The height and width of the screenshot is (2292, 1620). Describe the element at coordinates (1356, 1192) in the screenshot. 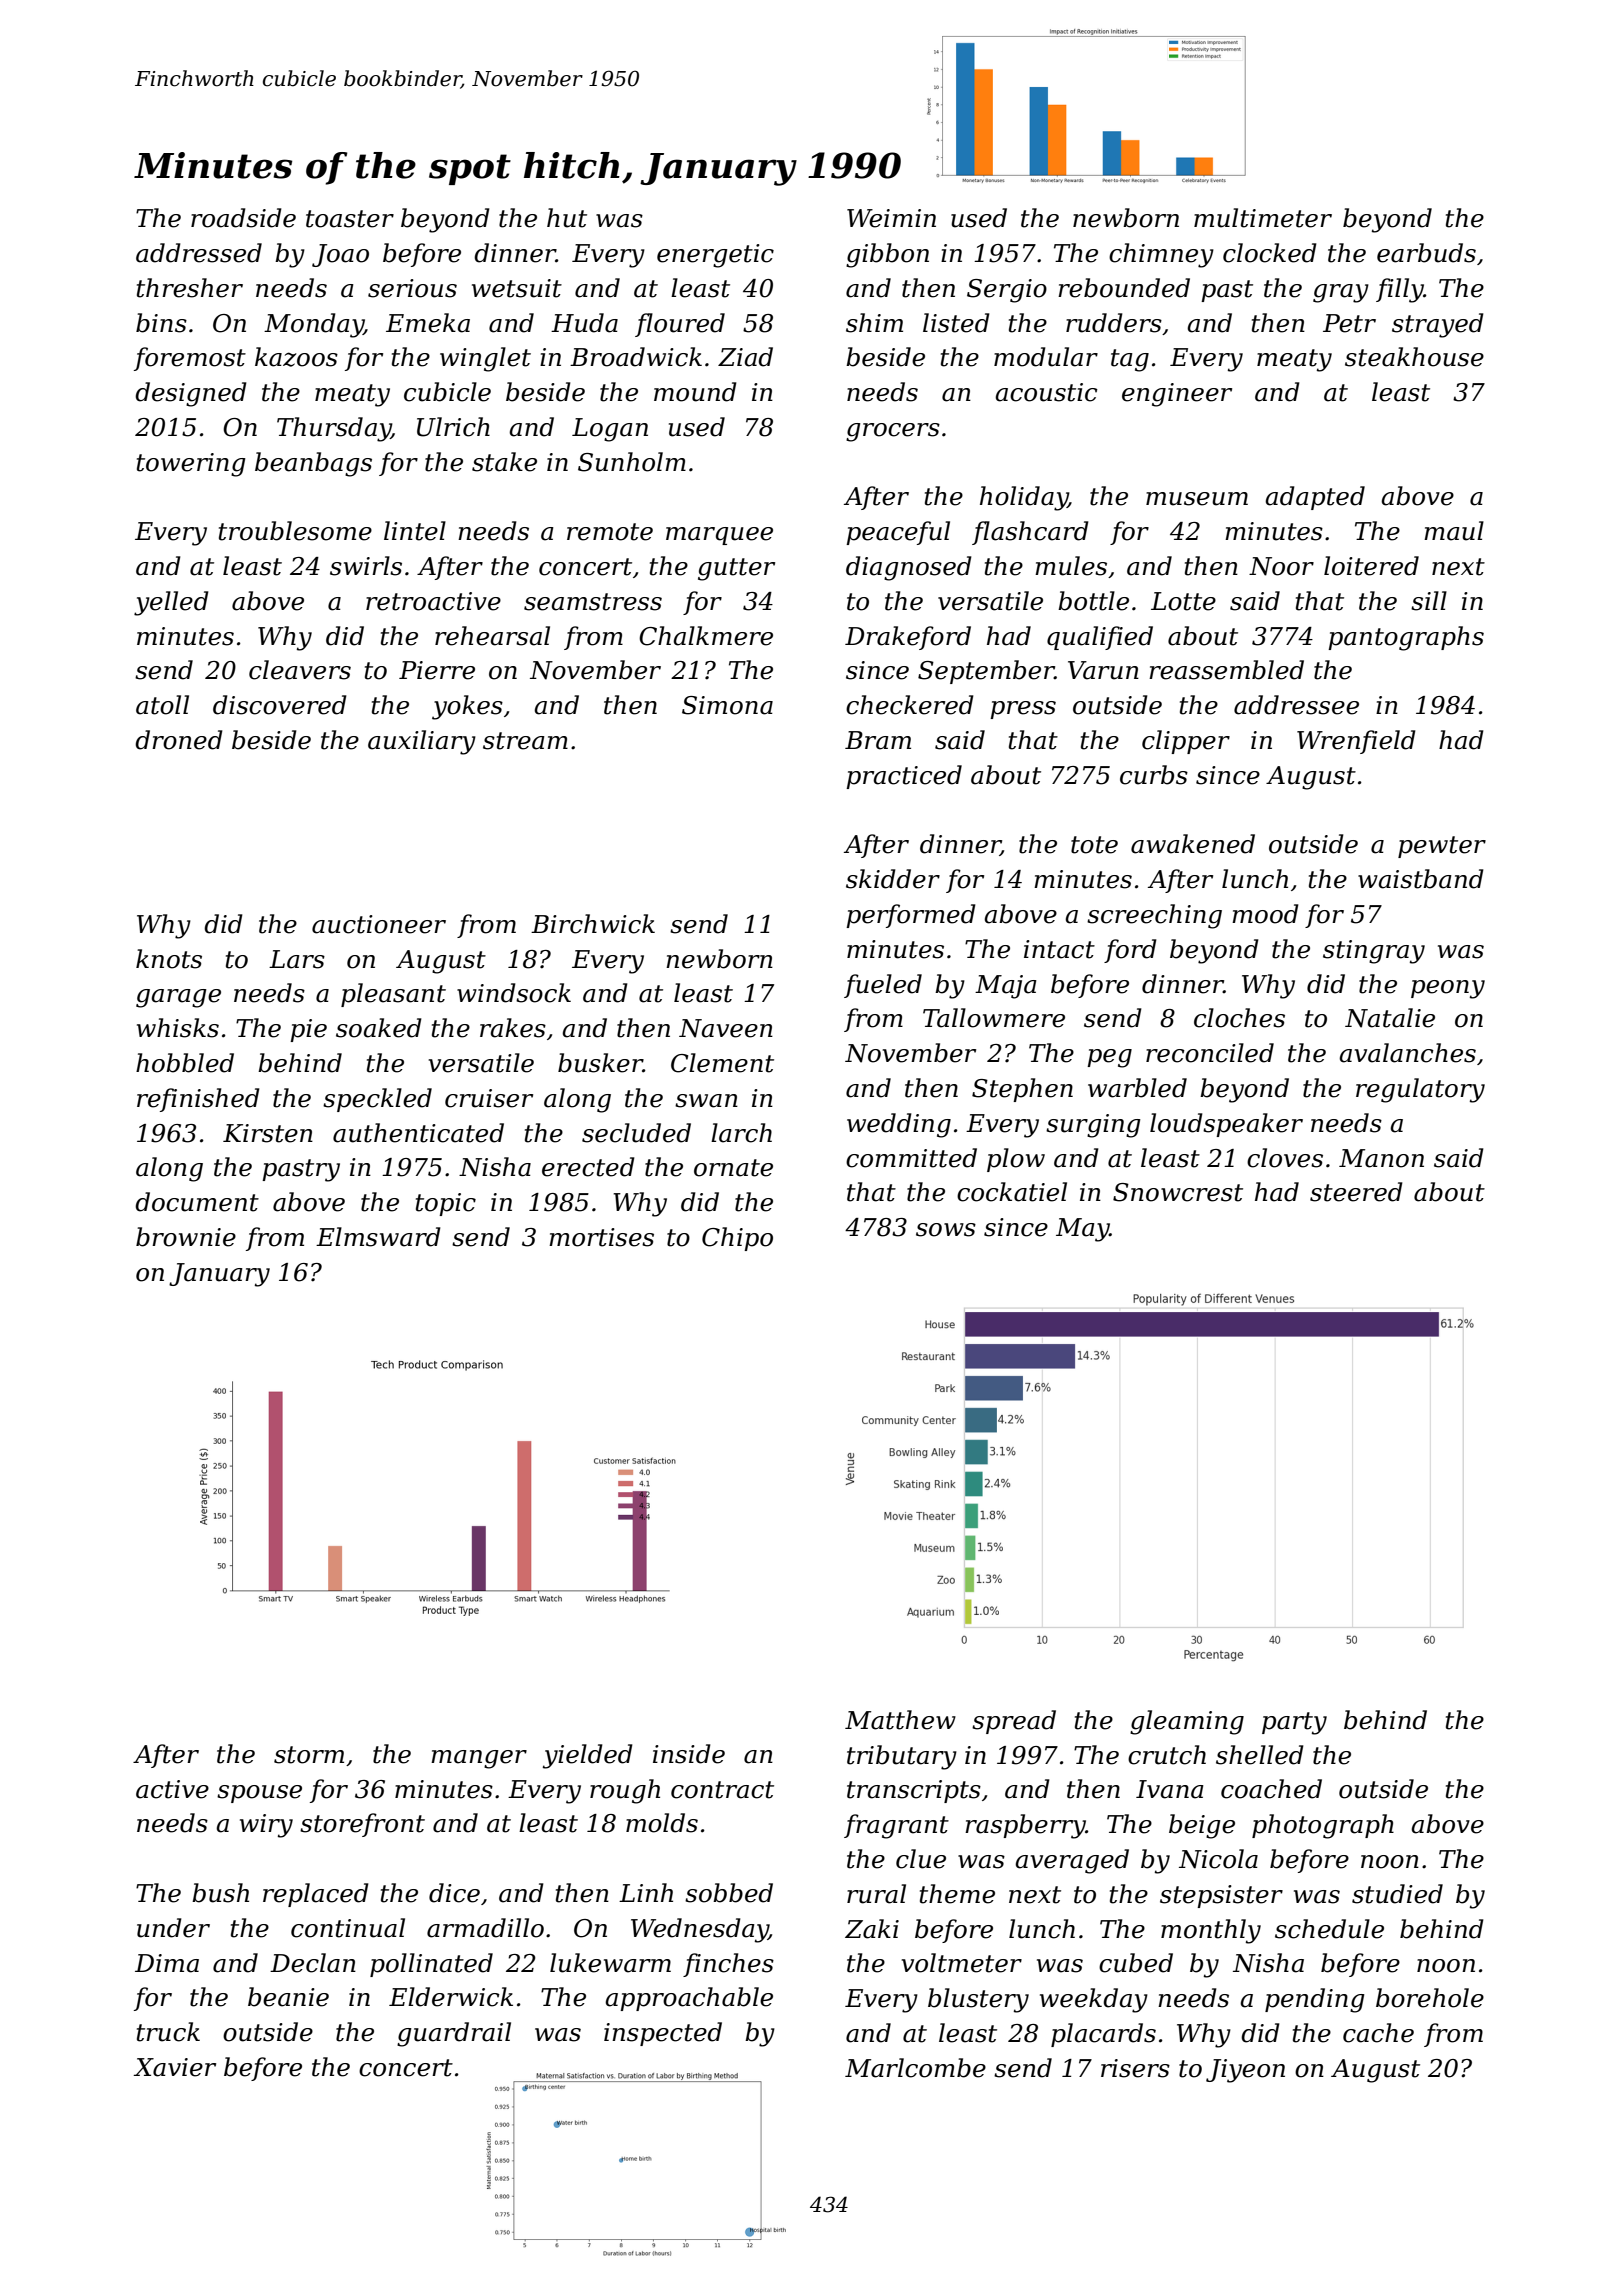

I see `steered` at that location.
